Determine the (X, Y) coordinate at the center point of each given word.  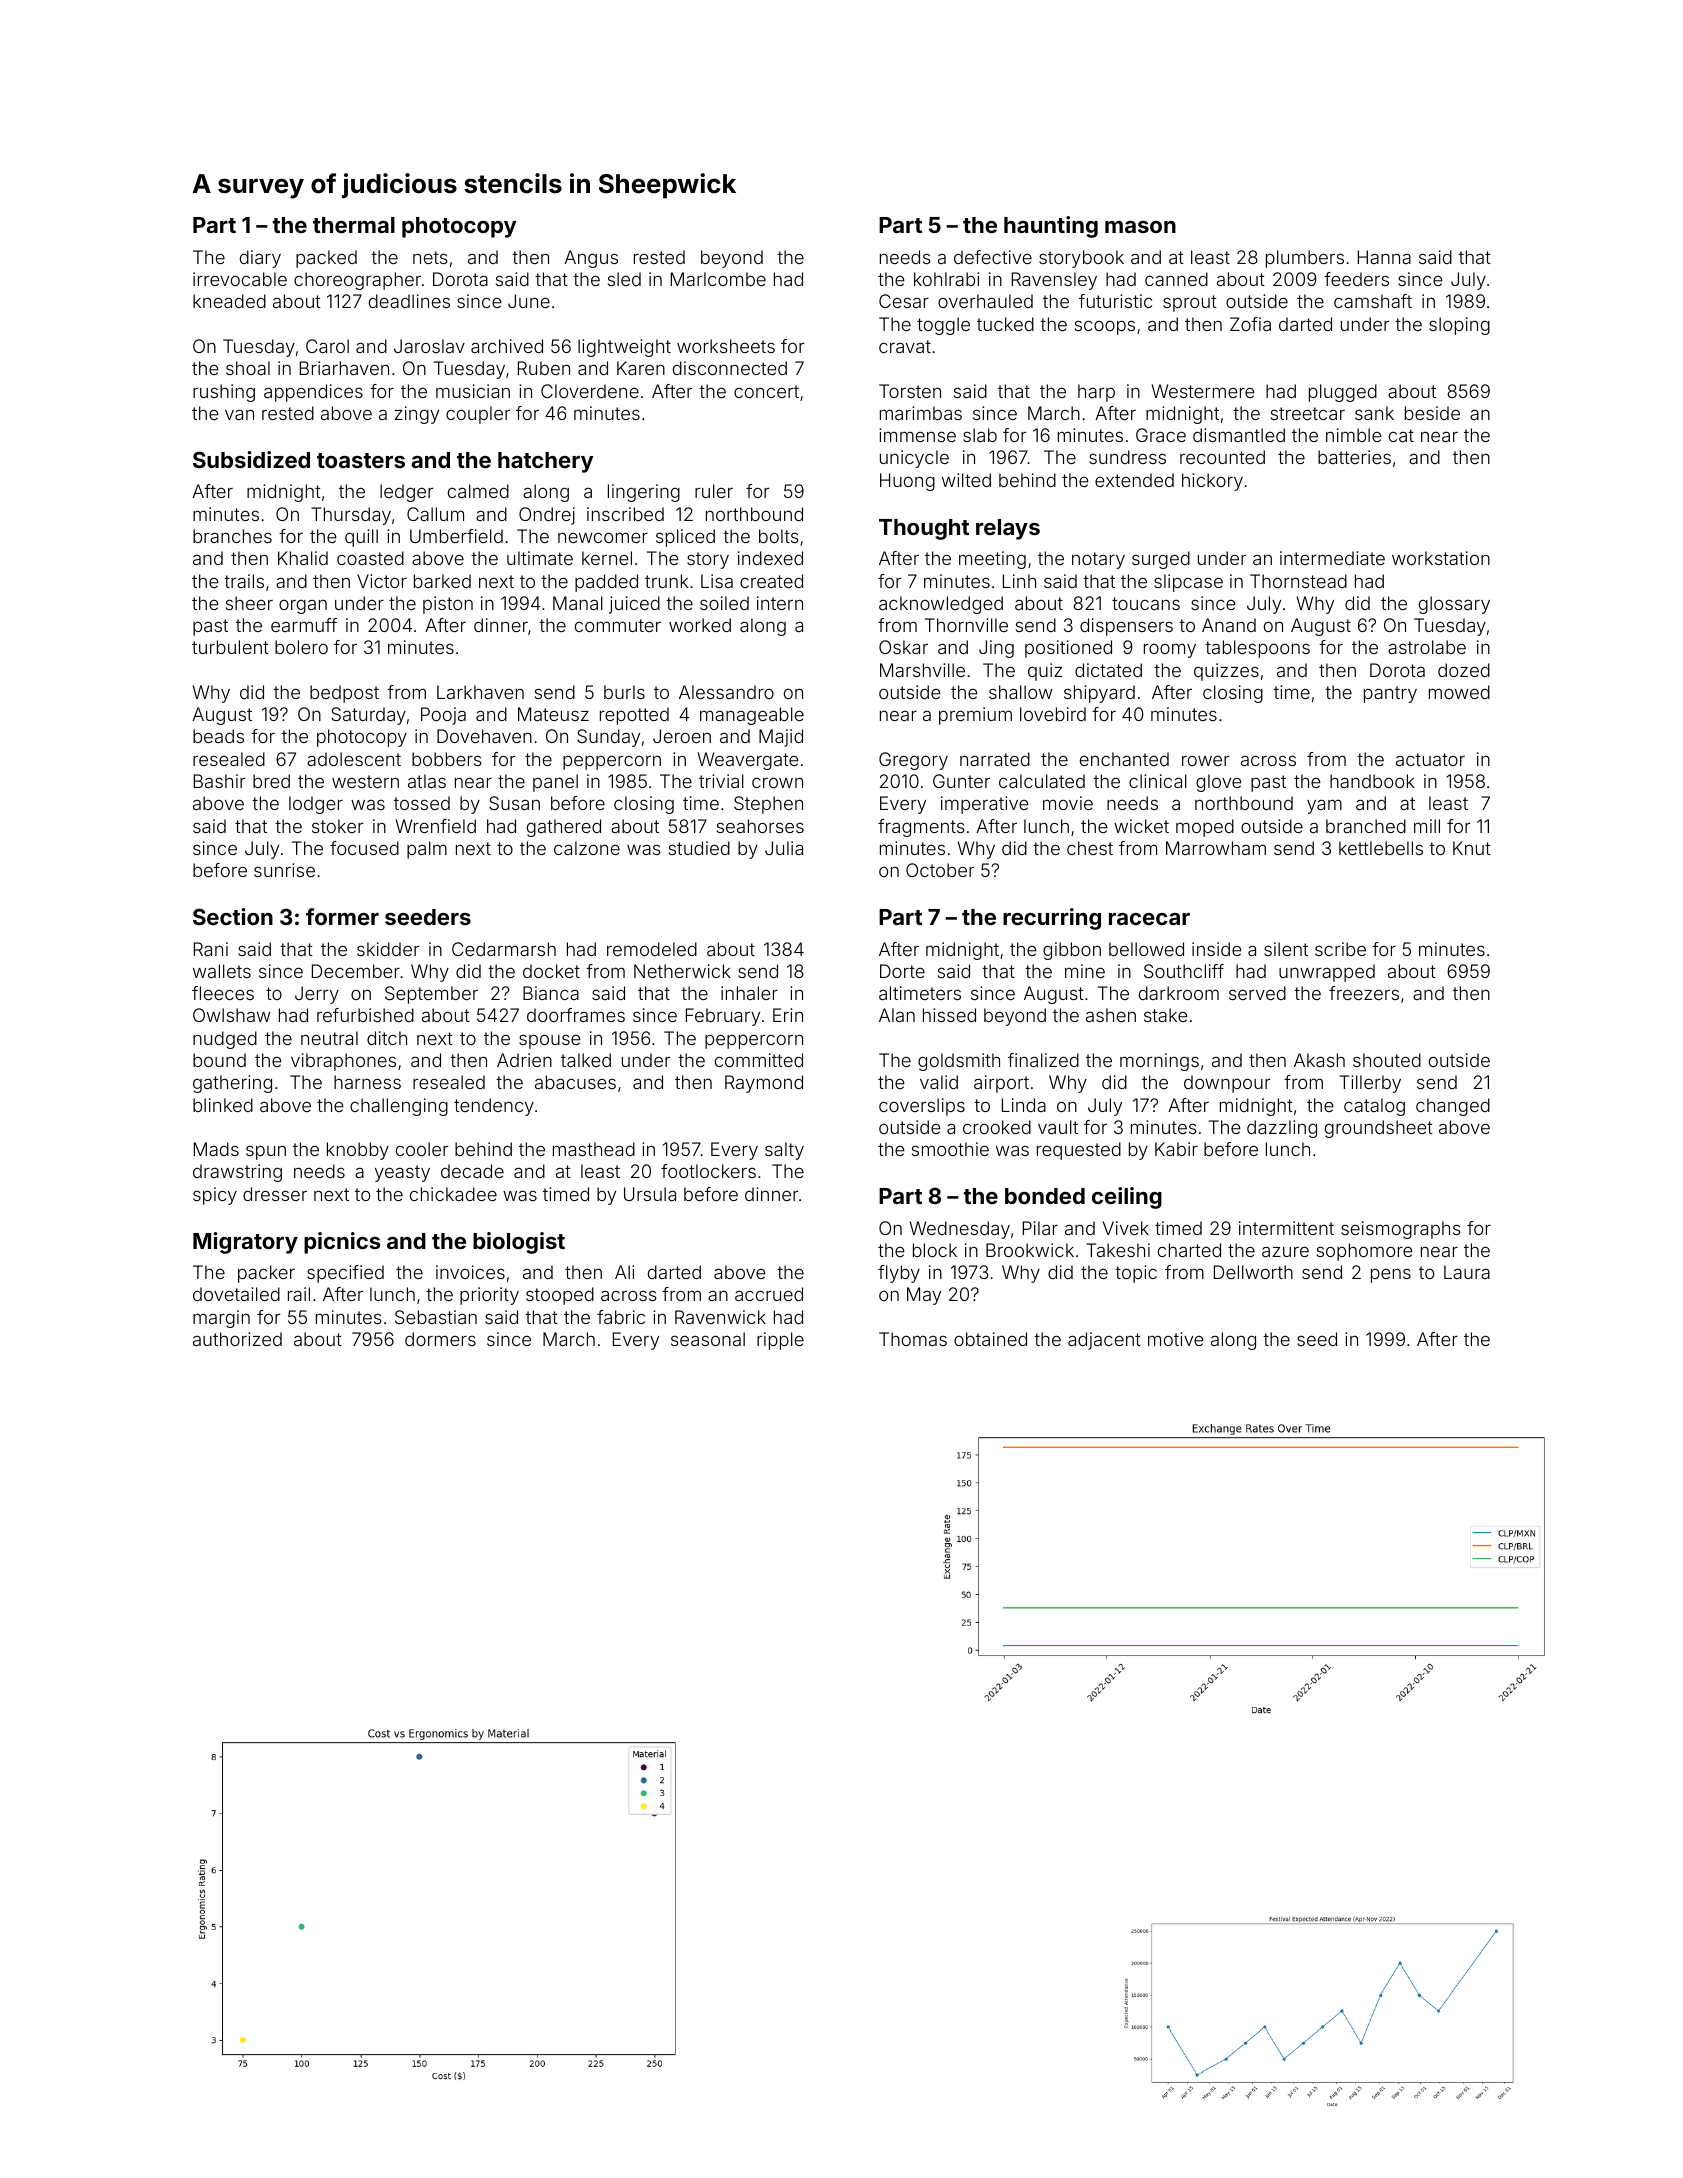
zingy (416, 415)
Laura (1467, 1272)
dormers (440, 1339)
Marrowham (1216, 848)
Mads (216, 1149)
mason (1140, 227)
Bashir (219, 781)
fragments (921, 828)
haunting (1051, 227)
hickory (1212, 482)
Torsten (910, 391)
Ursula (650, 1194)
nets (430, 257)
